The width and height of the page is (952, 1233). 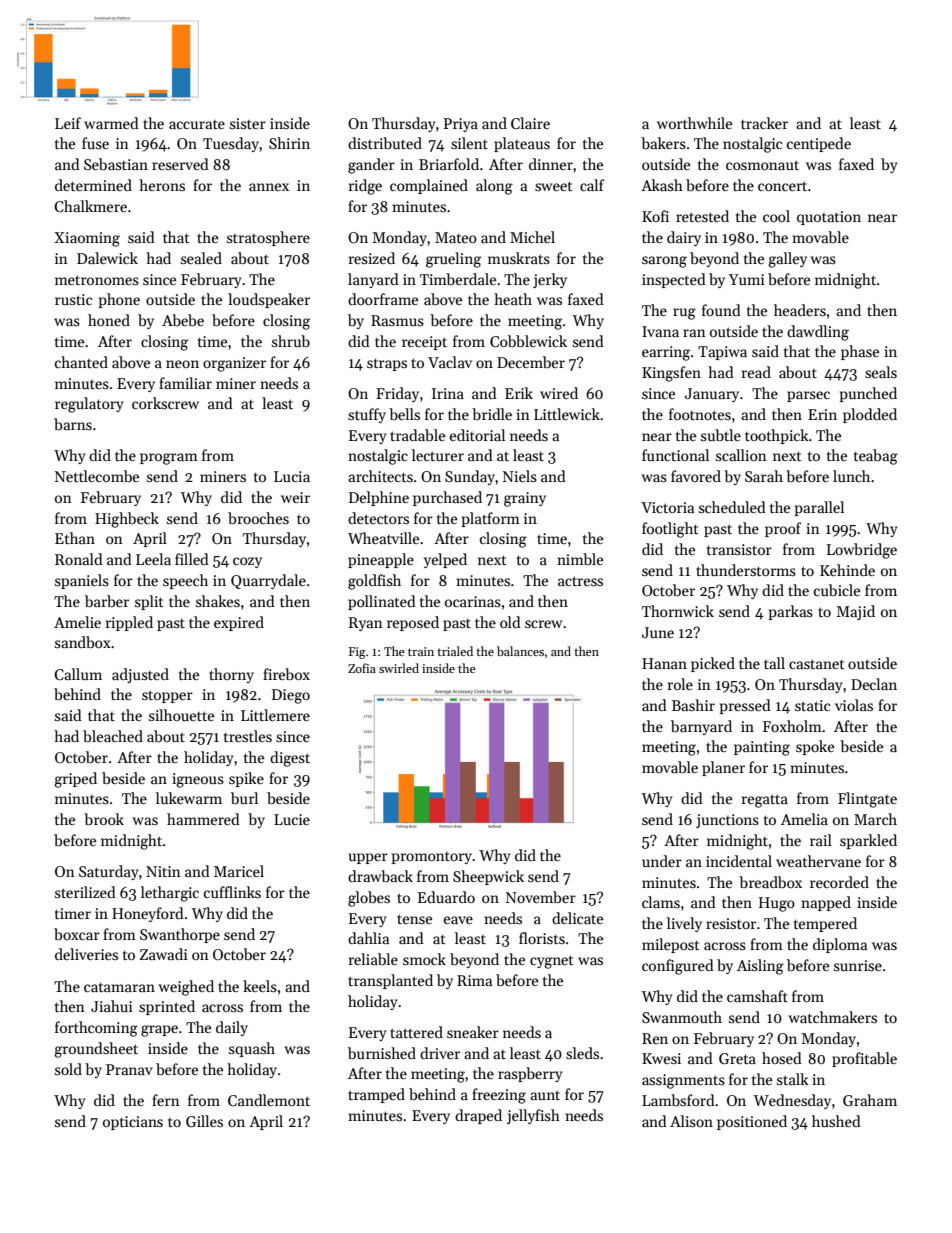 What do you see at coordinates (133, 1123) in the page?
I see `opticians` at bounding box center [133, 1123].
